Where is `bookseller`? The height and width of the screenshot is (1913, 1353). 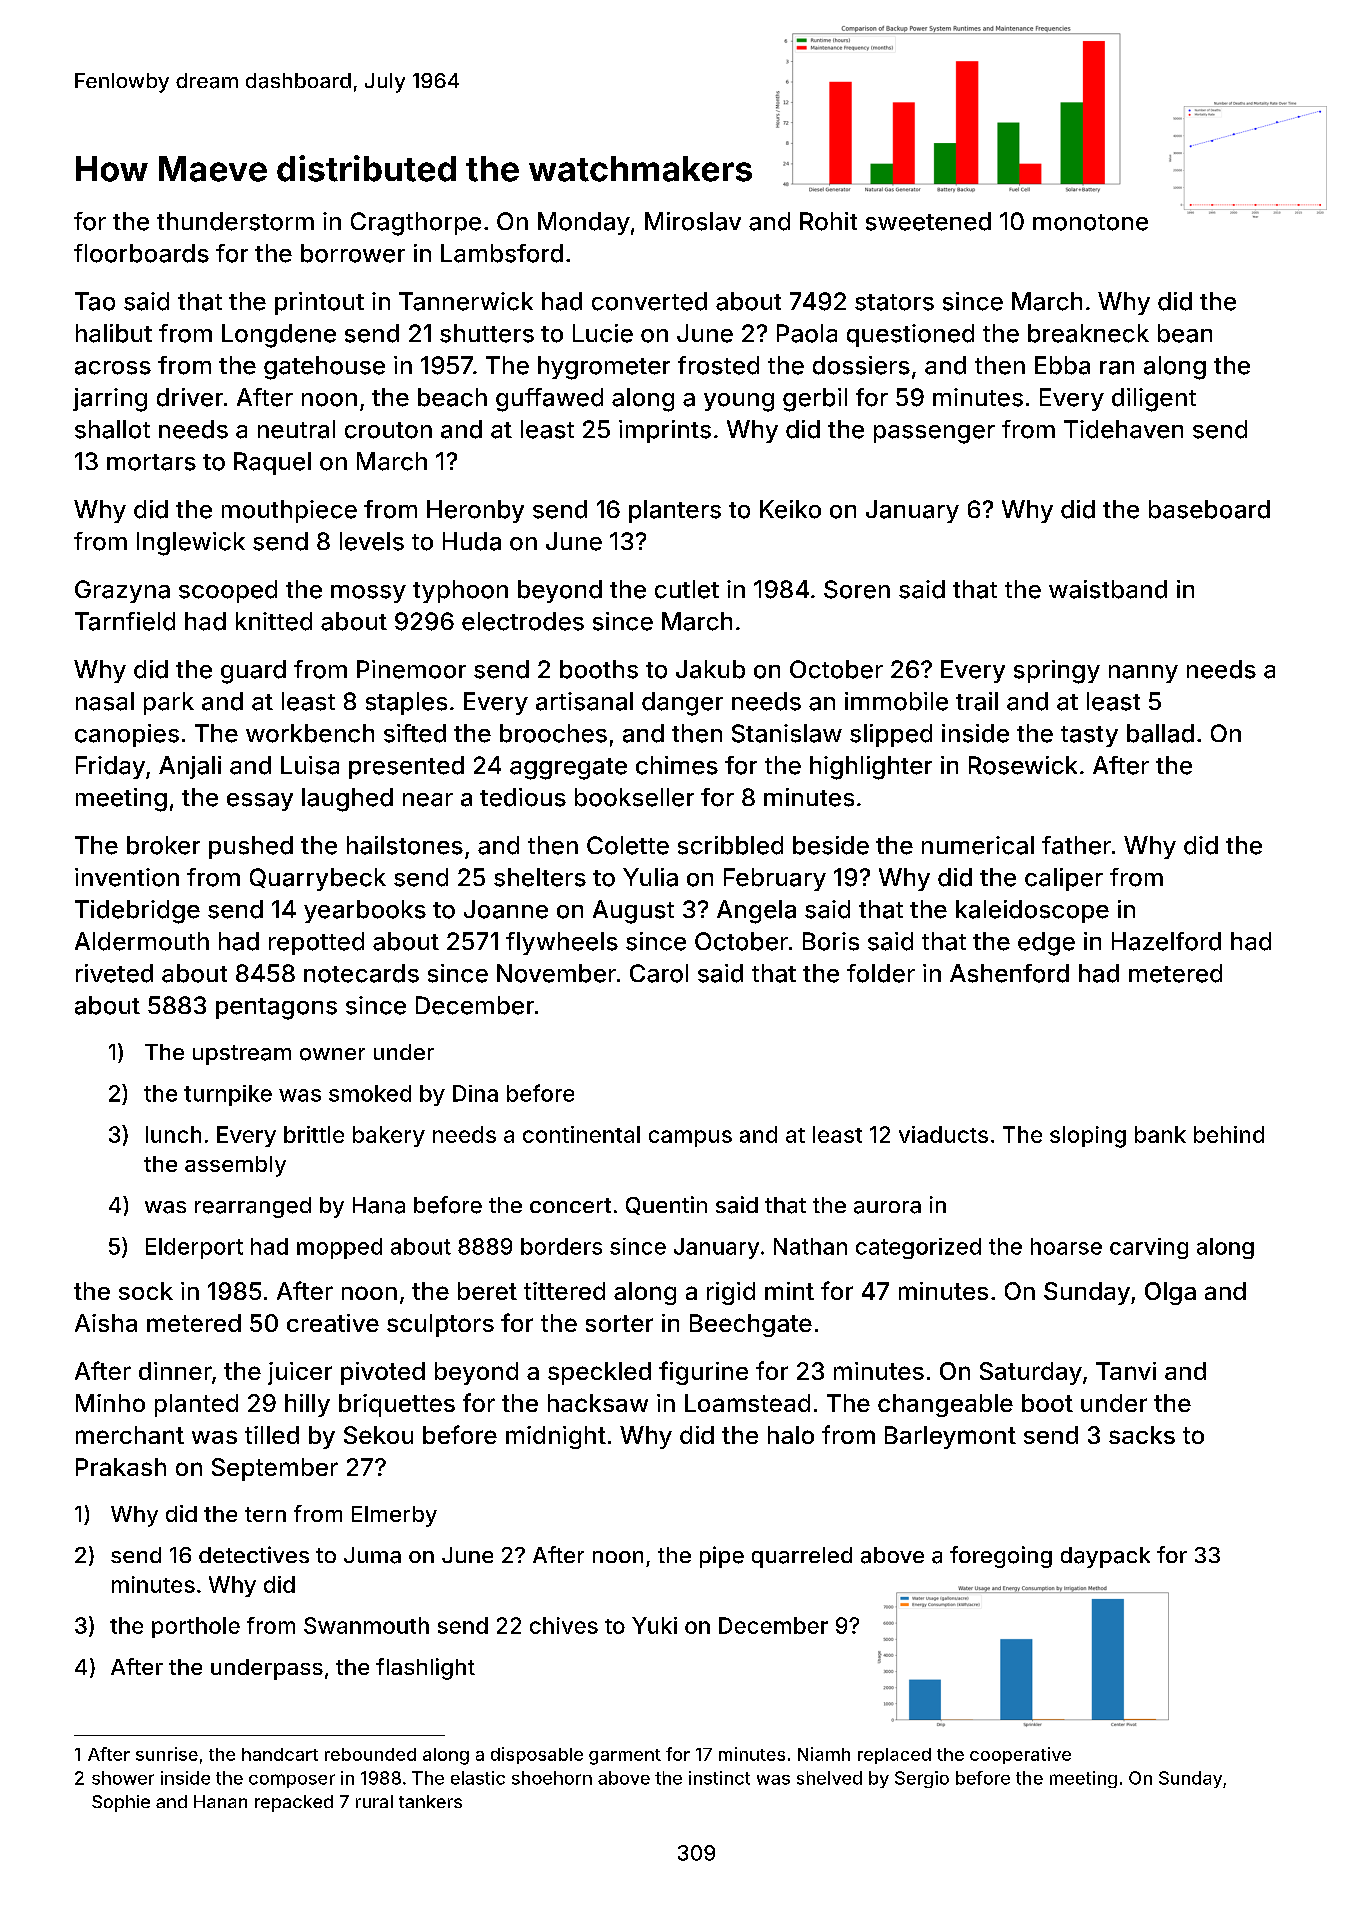
bookseller is located at coordinates (634, 797).
